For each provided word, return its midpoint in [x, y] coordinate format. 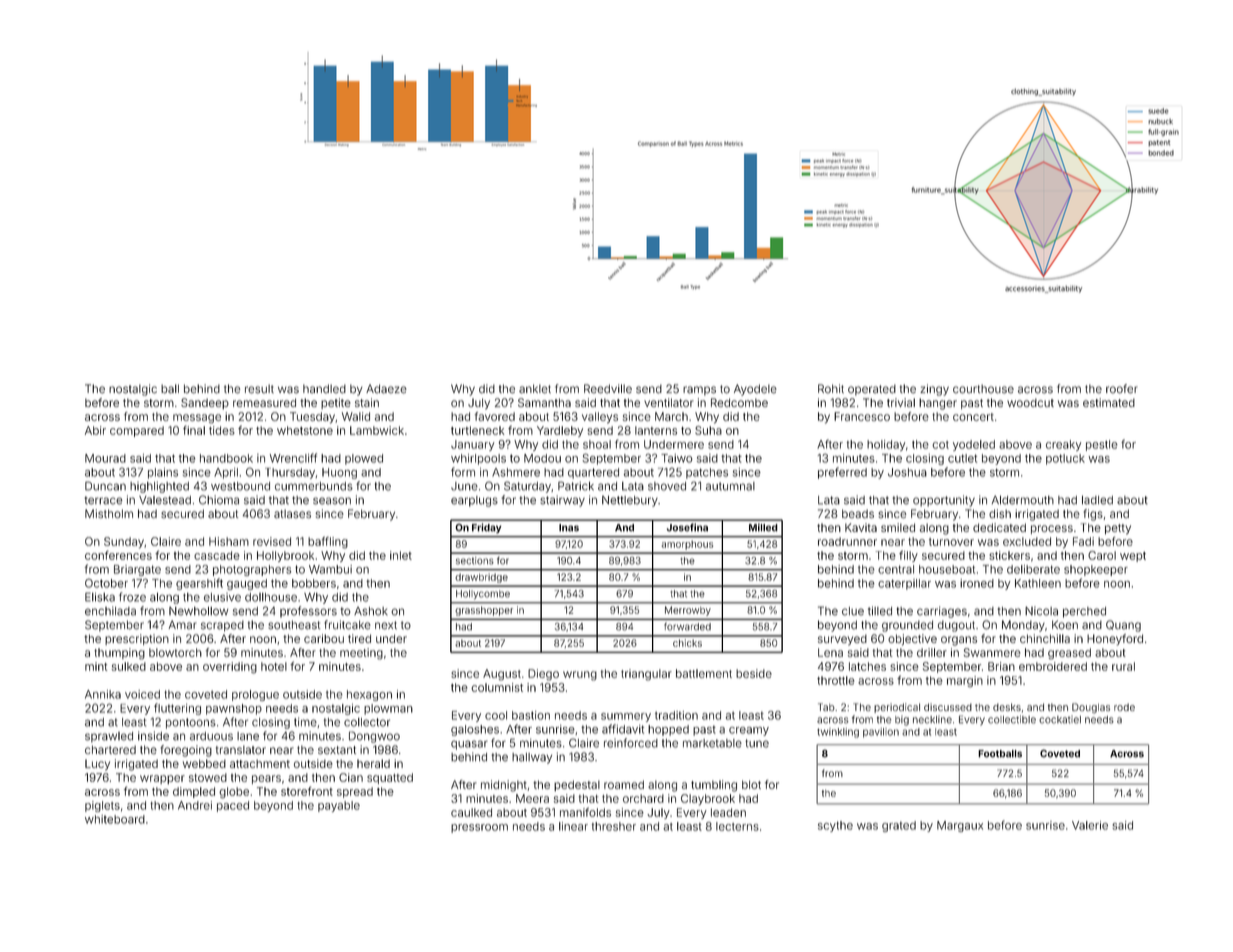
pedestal [577, 785]
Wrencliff [293, 458]
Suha [708, 430]
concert [973, 417]
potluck [1065, 459]
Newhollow [198, 611]
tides [222, 430]
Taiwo [677, 458]
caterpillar [904, 584]
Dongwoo [374, 737]
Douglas [1091, 708]
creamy [749, 731]
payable [339, 806]
